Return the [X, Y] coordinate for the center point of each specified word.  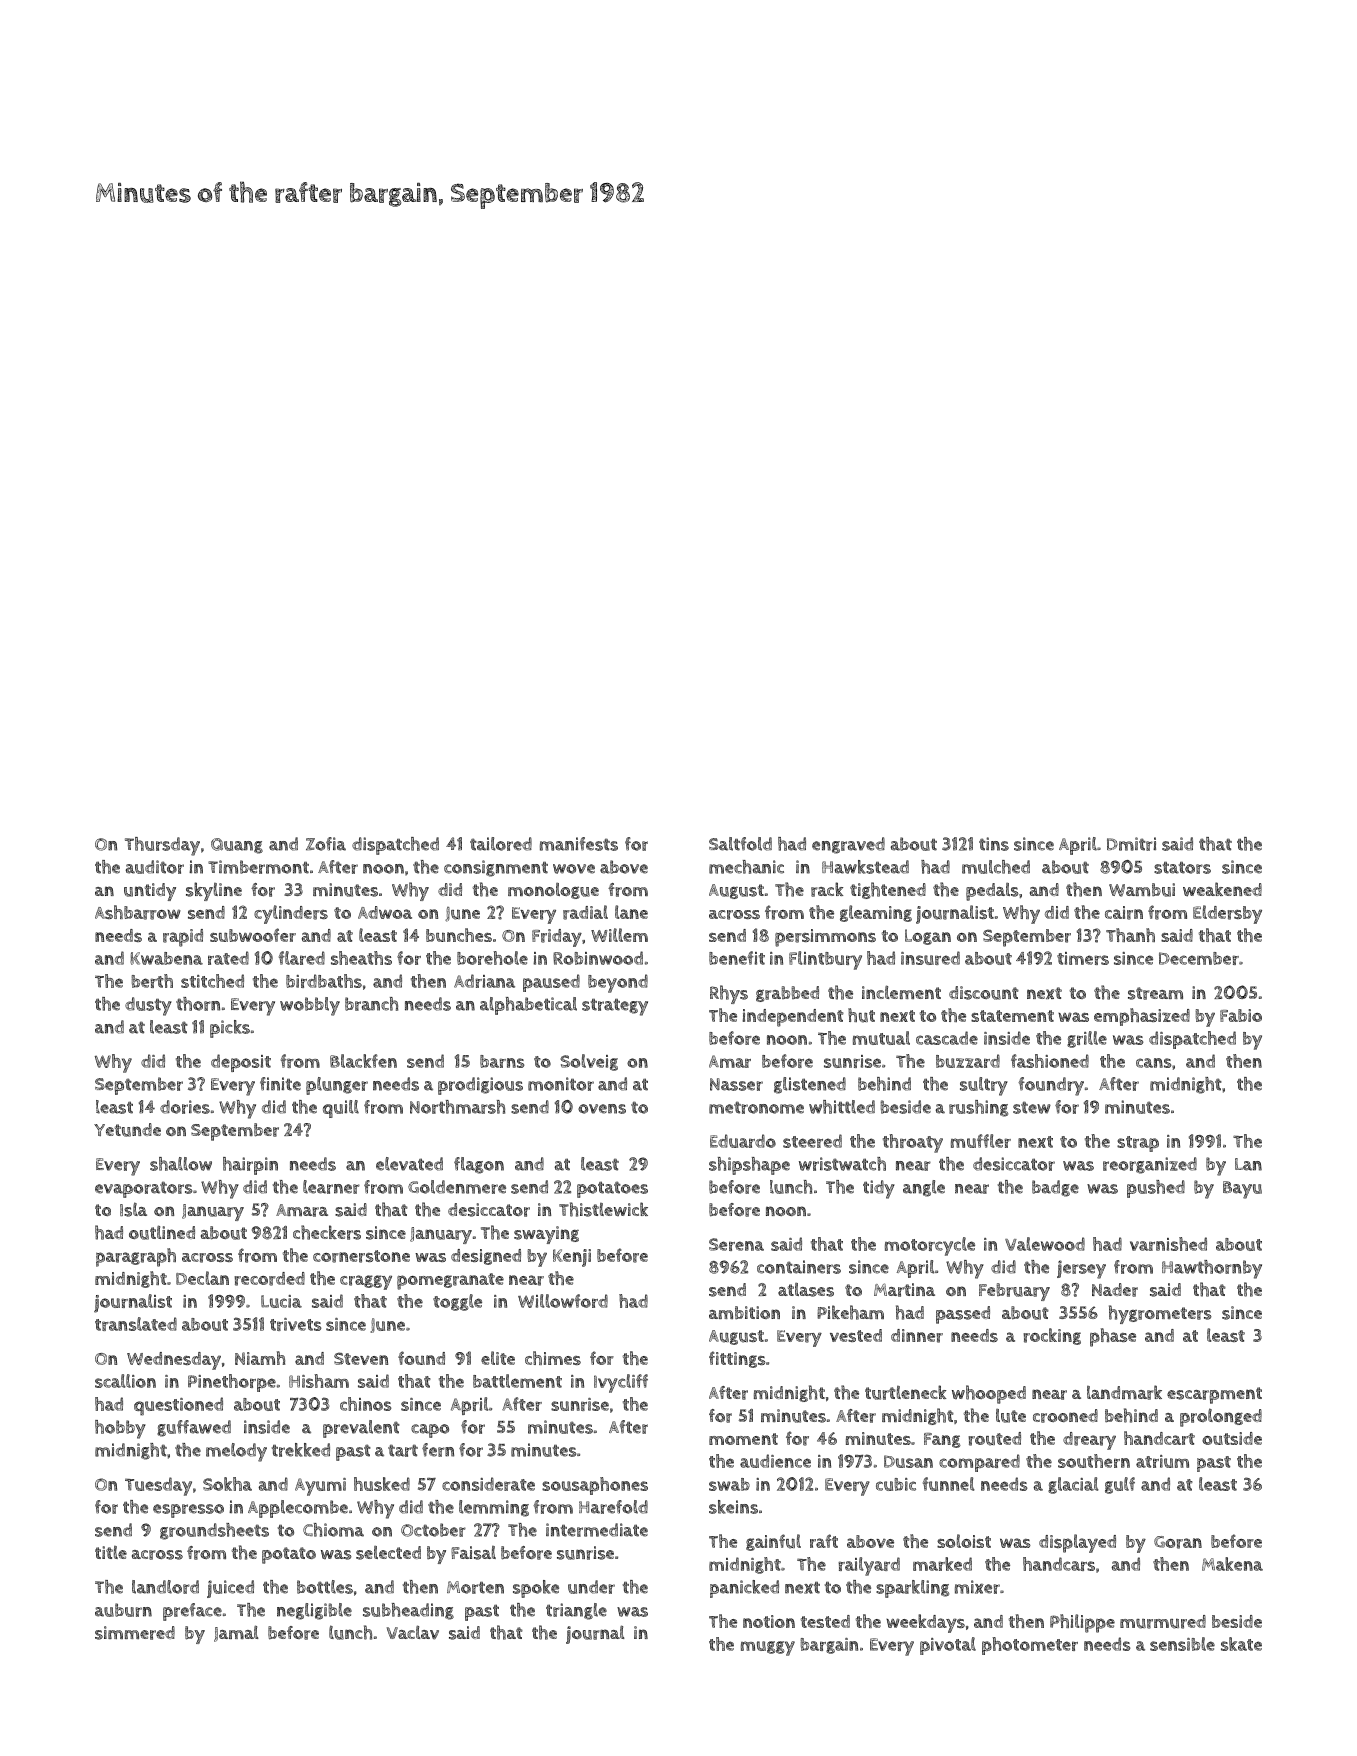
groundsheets [214, 1531]
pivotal [948, 1646]
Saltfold [740, 844]
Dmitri [1131, 844]
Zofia [326, 844]
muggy [768, 1648]
